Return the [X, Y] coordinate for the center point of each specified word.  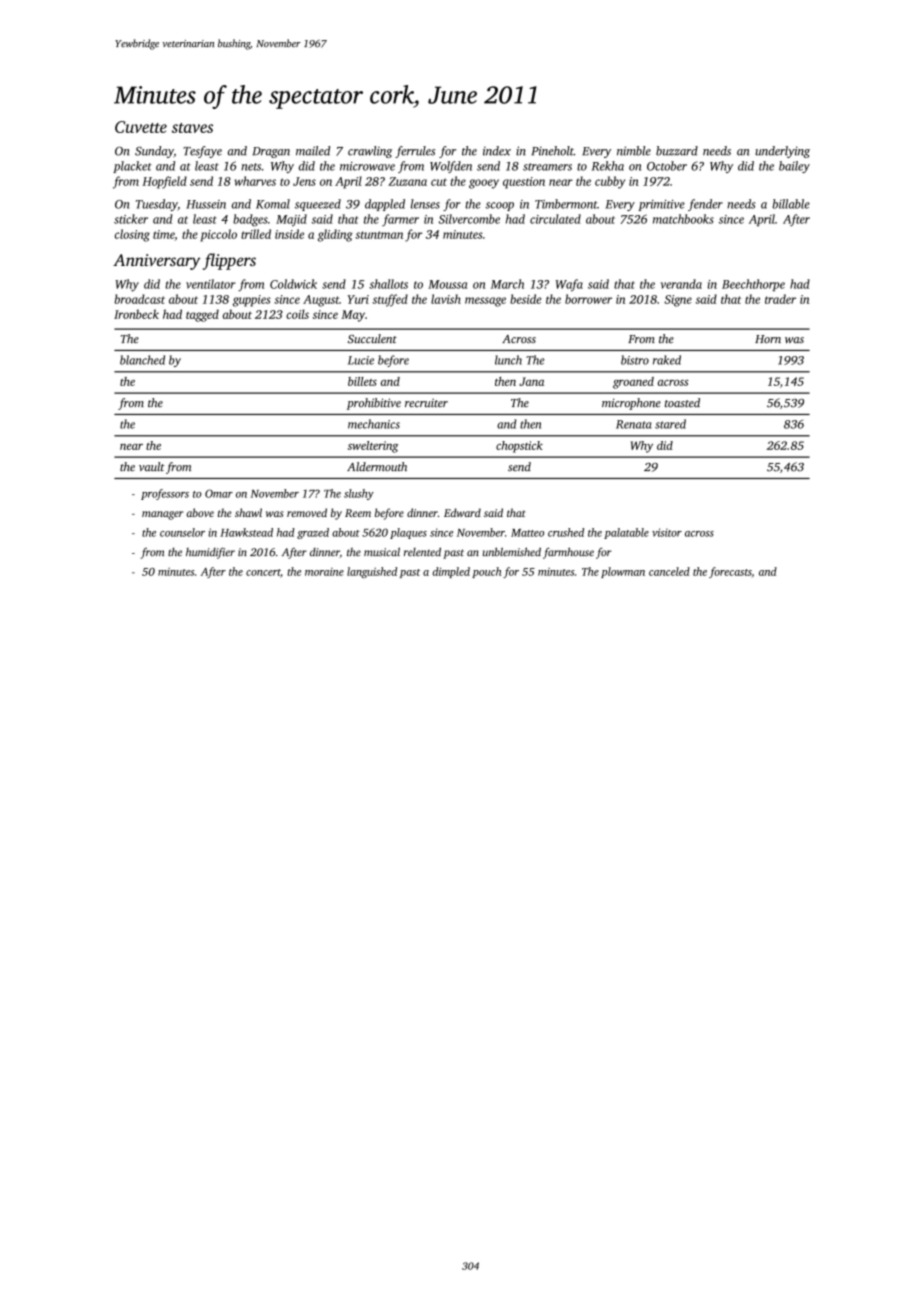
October [667, 166]
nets [251, 167]
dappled [385, 205]
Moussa [447, 284]
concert [263, 573]
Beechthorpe [753, 285]
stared [670, 424]
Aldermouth [377, 466]
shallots [388, 284]
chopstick [519, 447]
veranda [681, 284]
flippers [229, 261]
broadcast [139, 299]
